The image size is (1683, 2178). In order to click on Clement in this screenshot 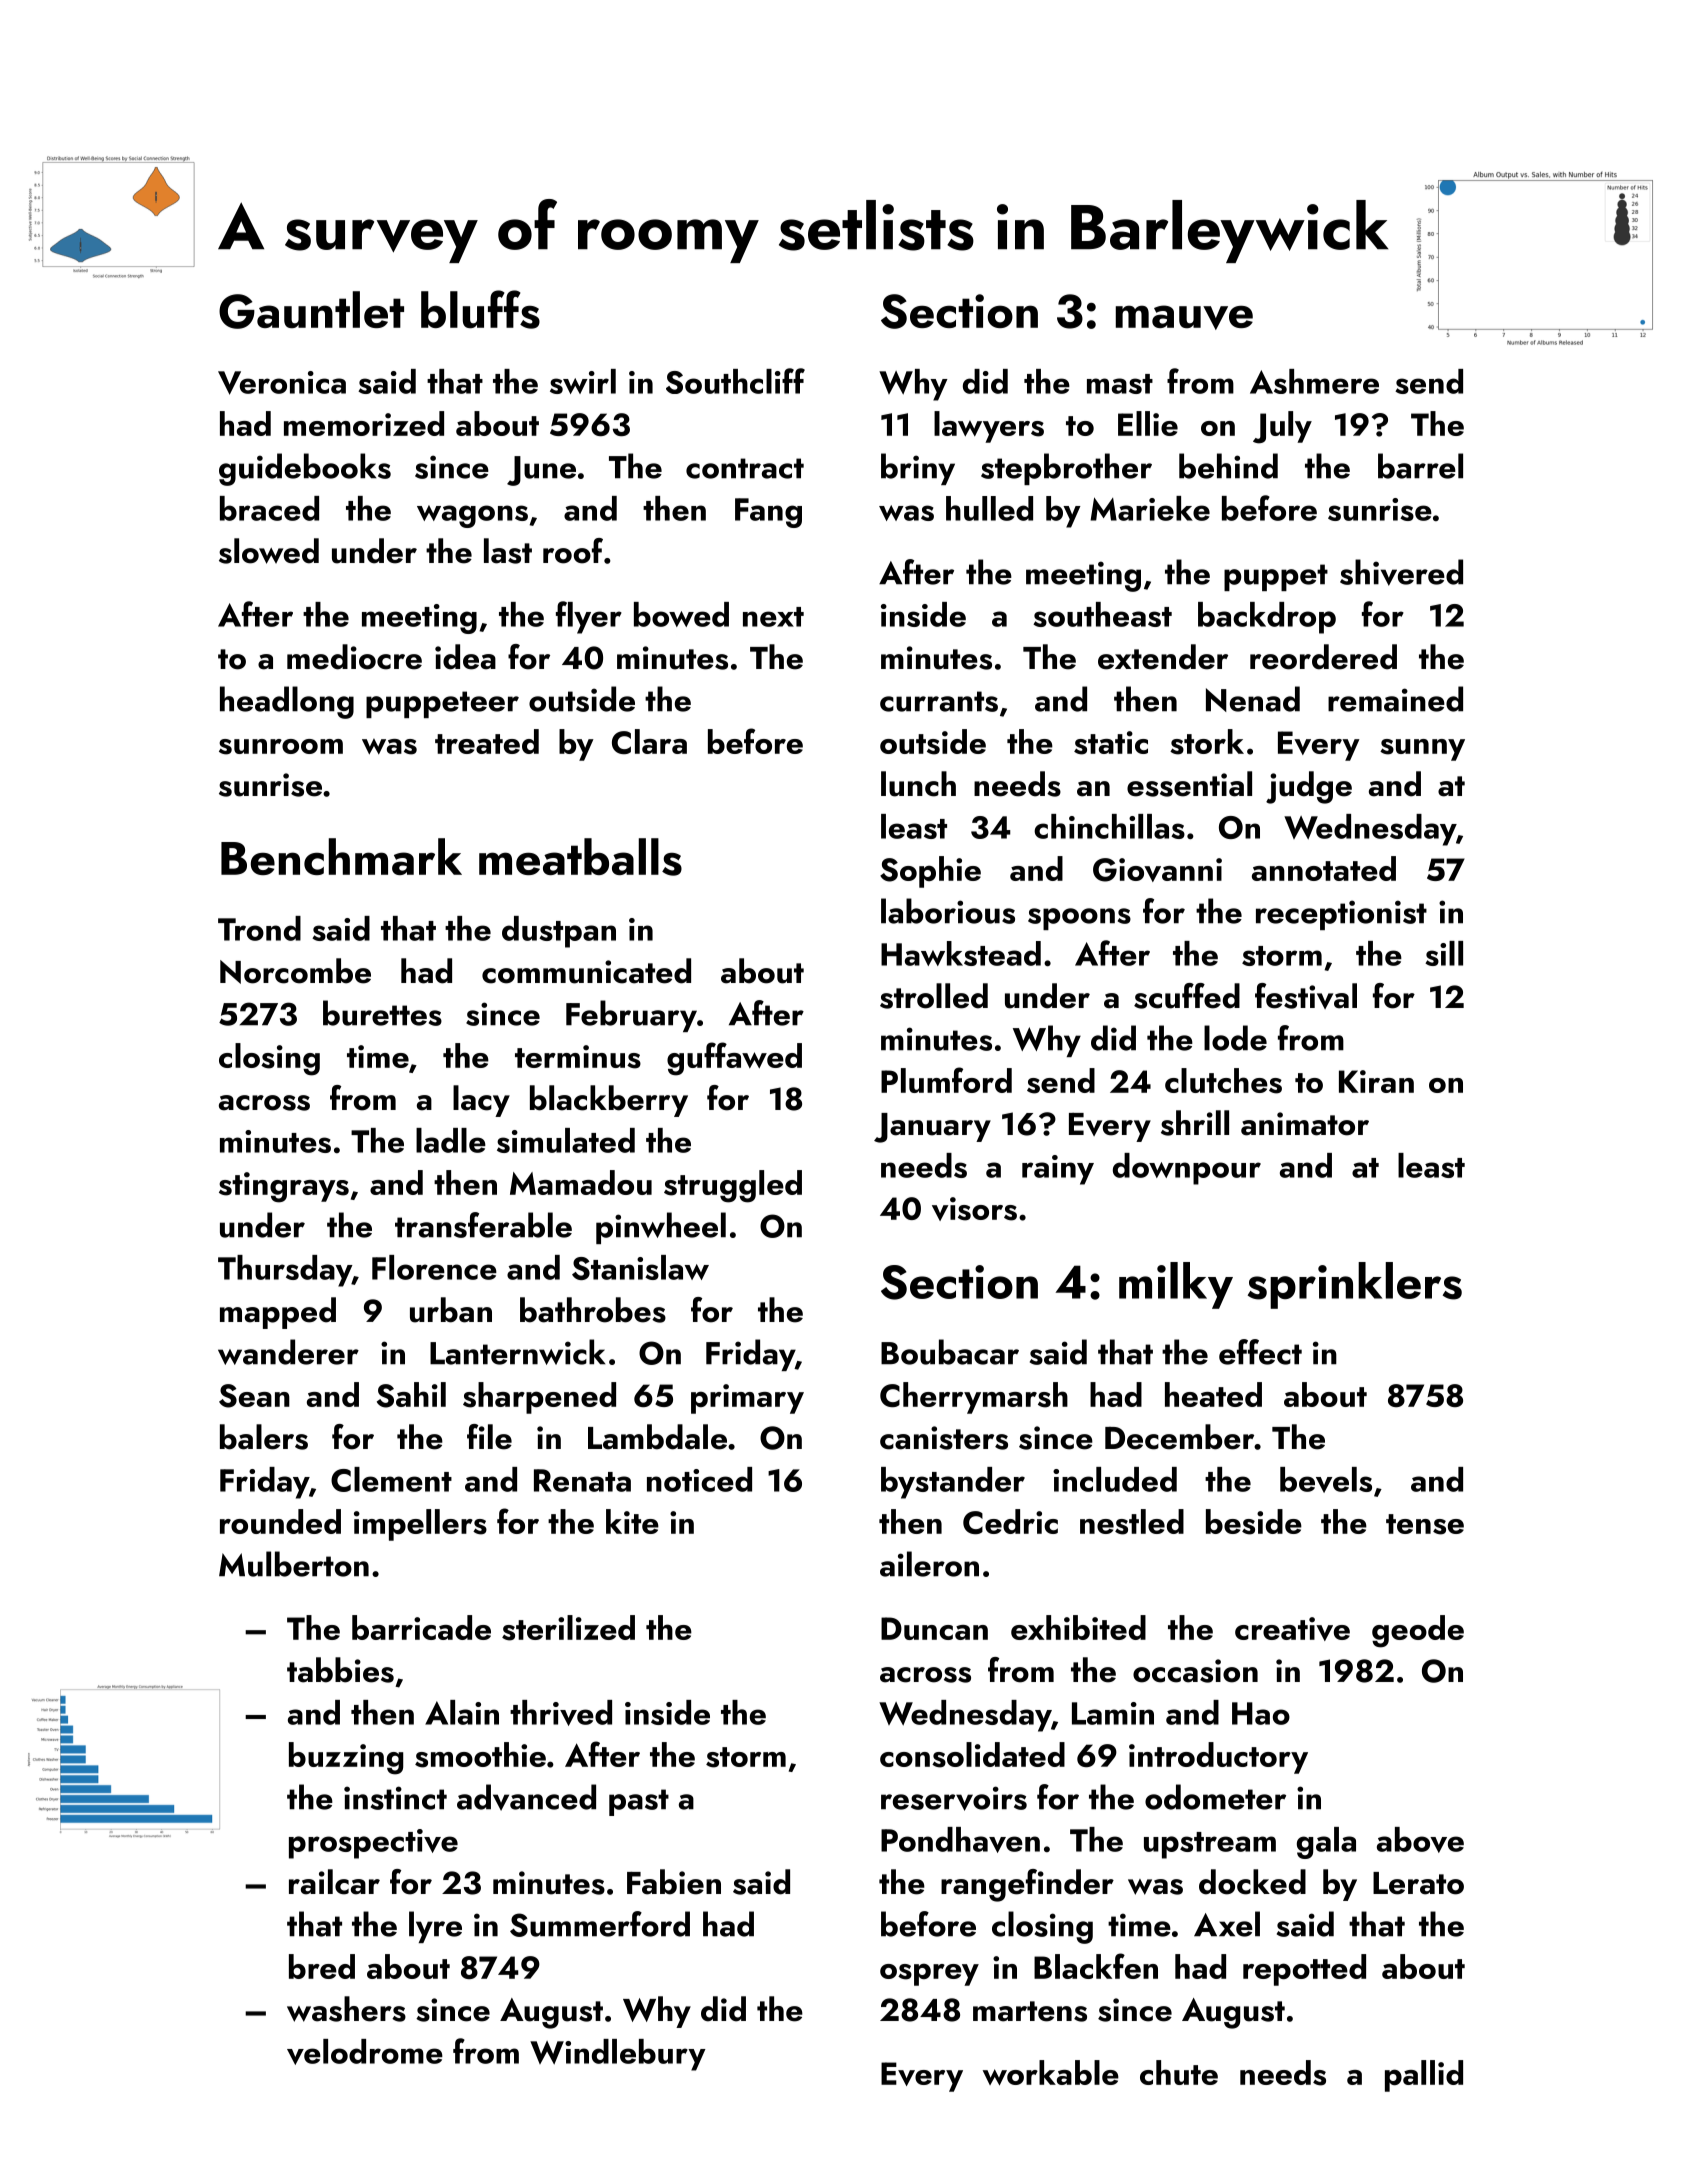, I will do `click(391, 1479)`.
